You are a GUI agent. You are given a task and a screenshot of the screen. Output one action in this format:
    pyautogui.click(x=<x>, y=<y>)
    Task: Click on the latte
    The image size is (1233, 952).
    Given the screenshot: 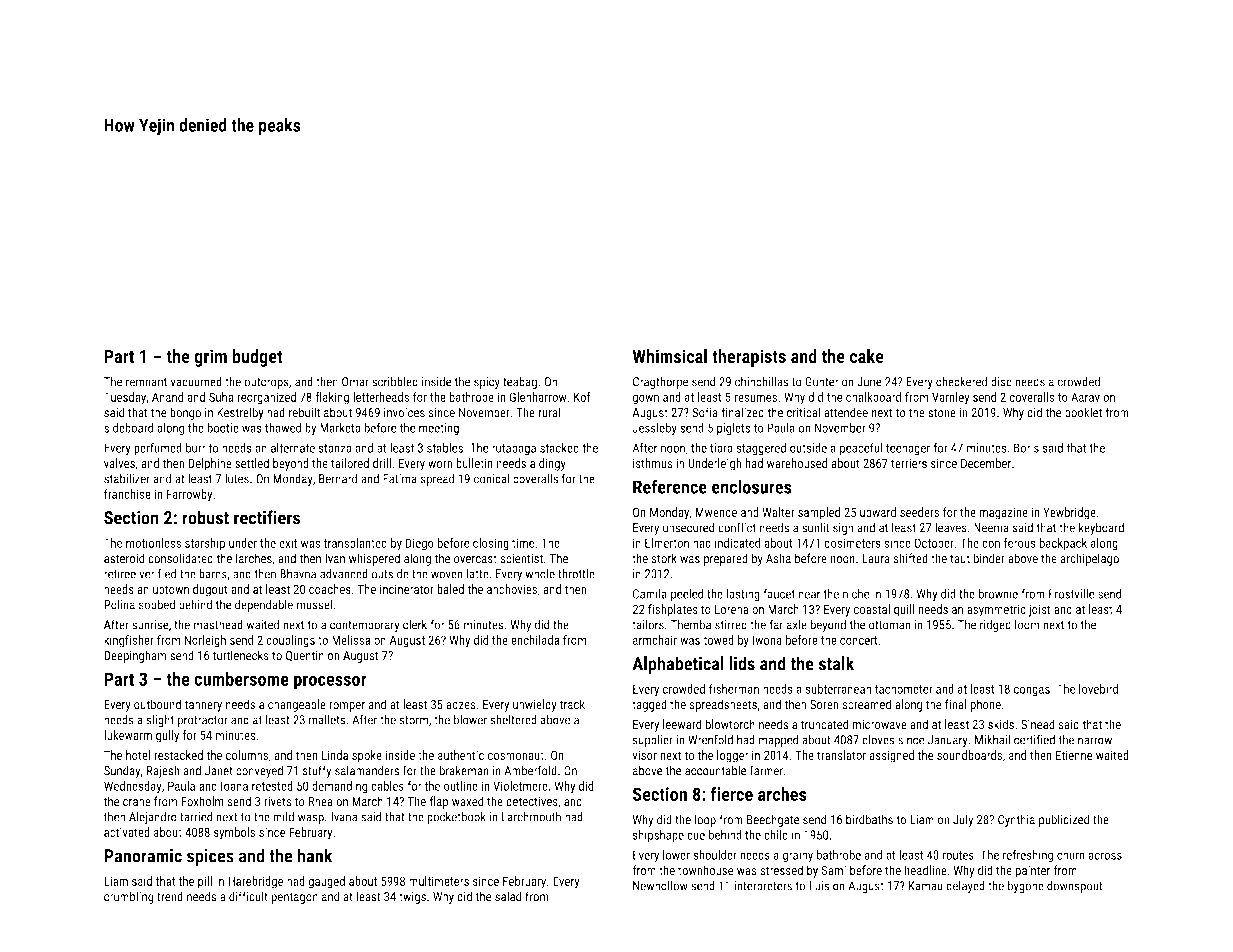 What is the action you would take?
    pyautogui.click(x=478, y=573)
